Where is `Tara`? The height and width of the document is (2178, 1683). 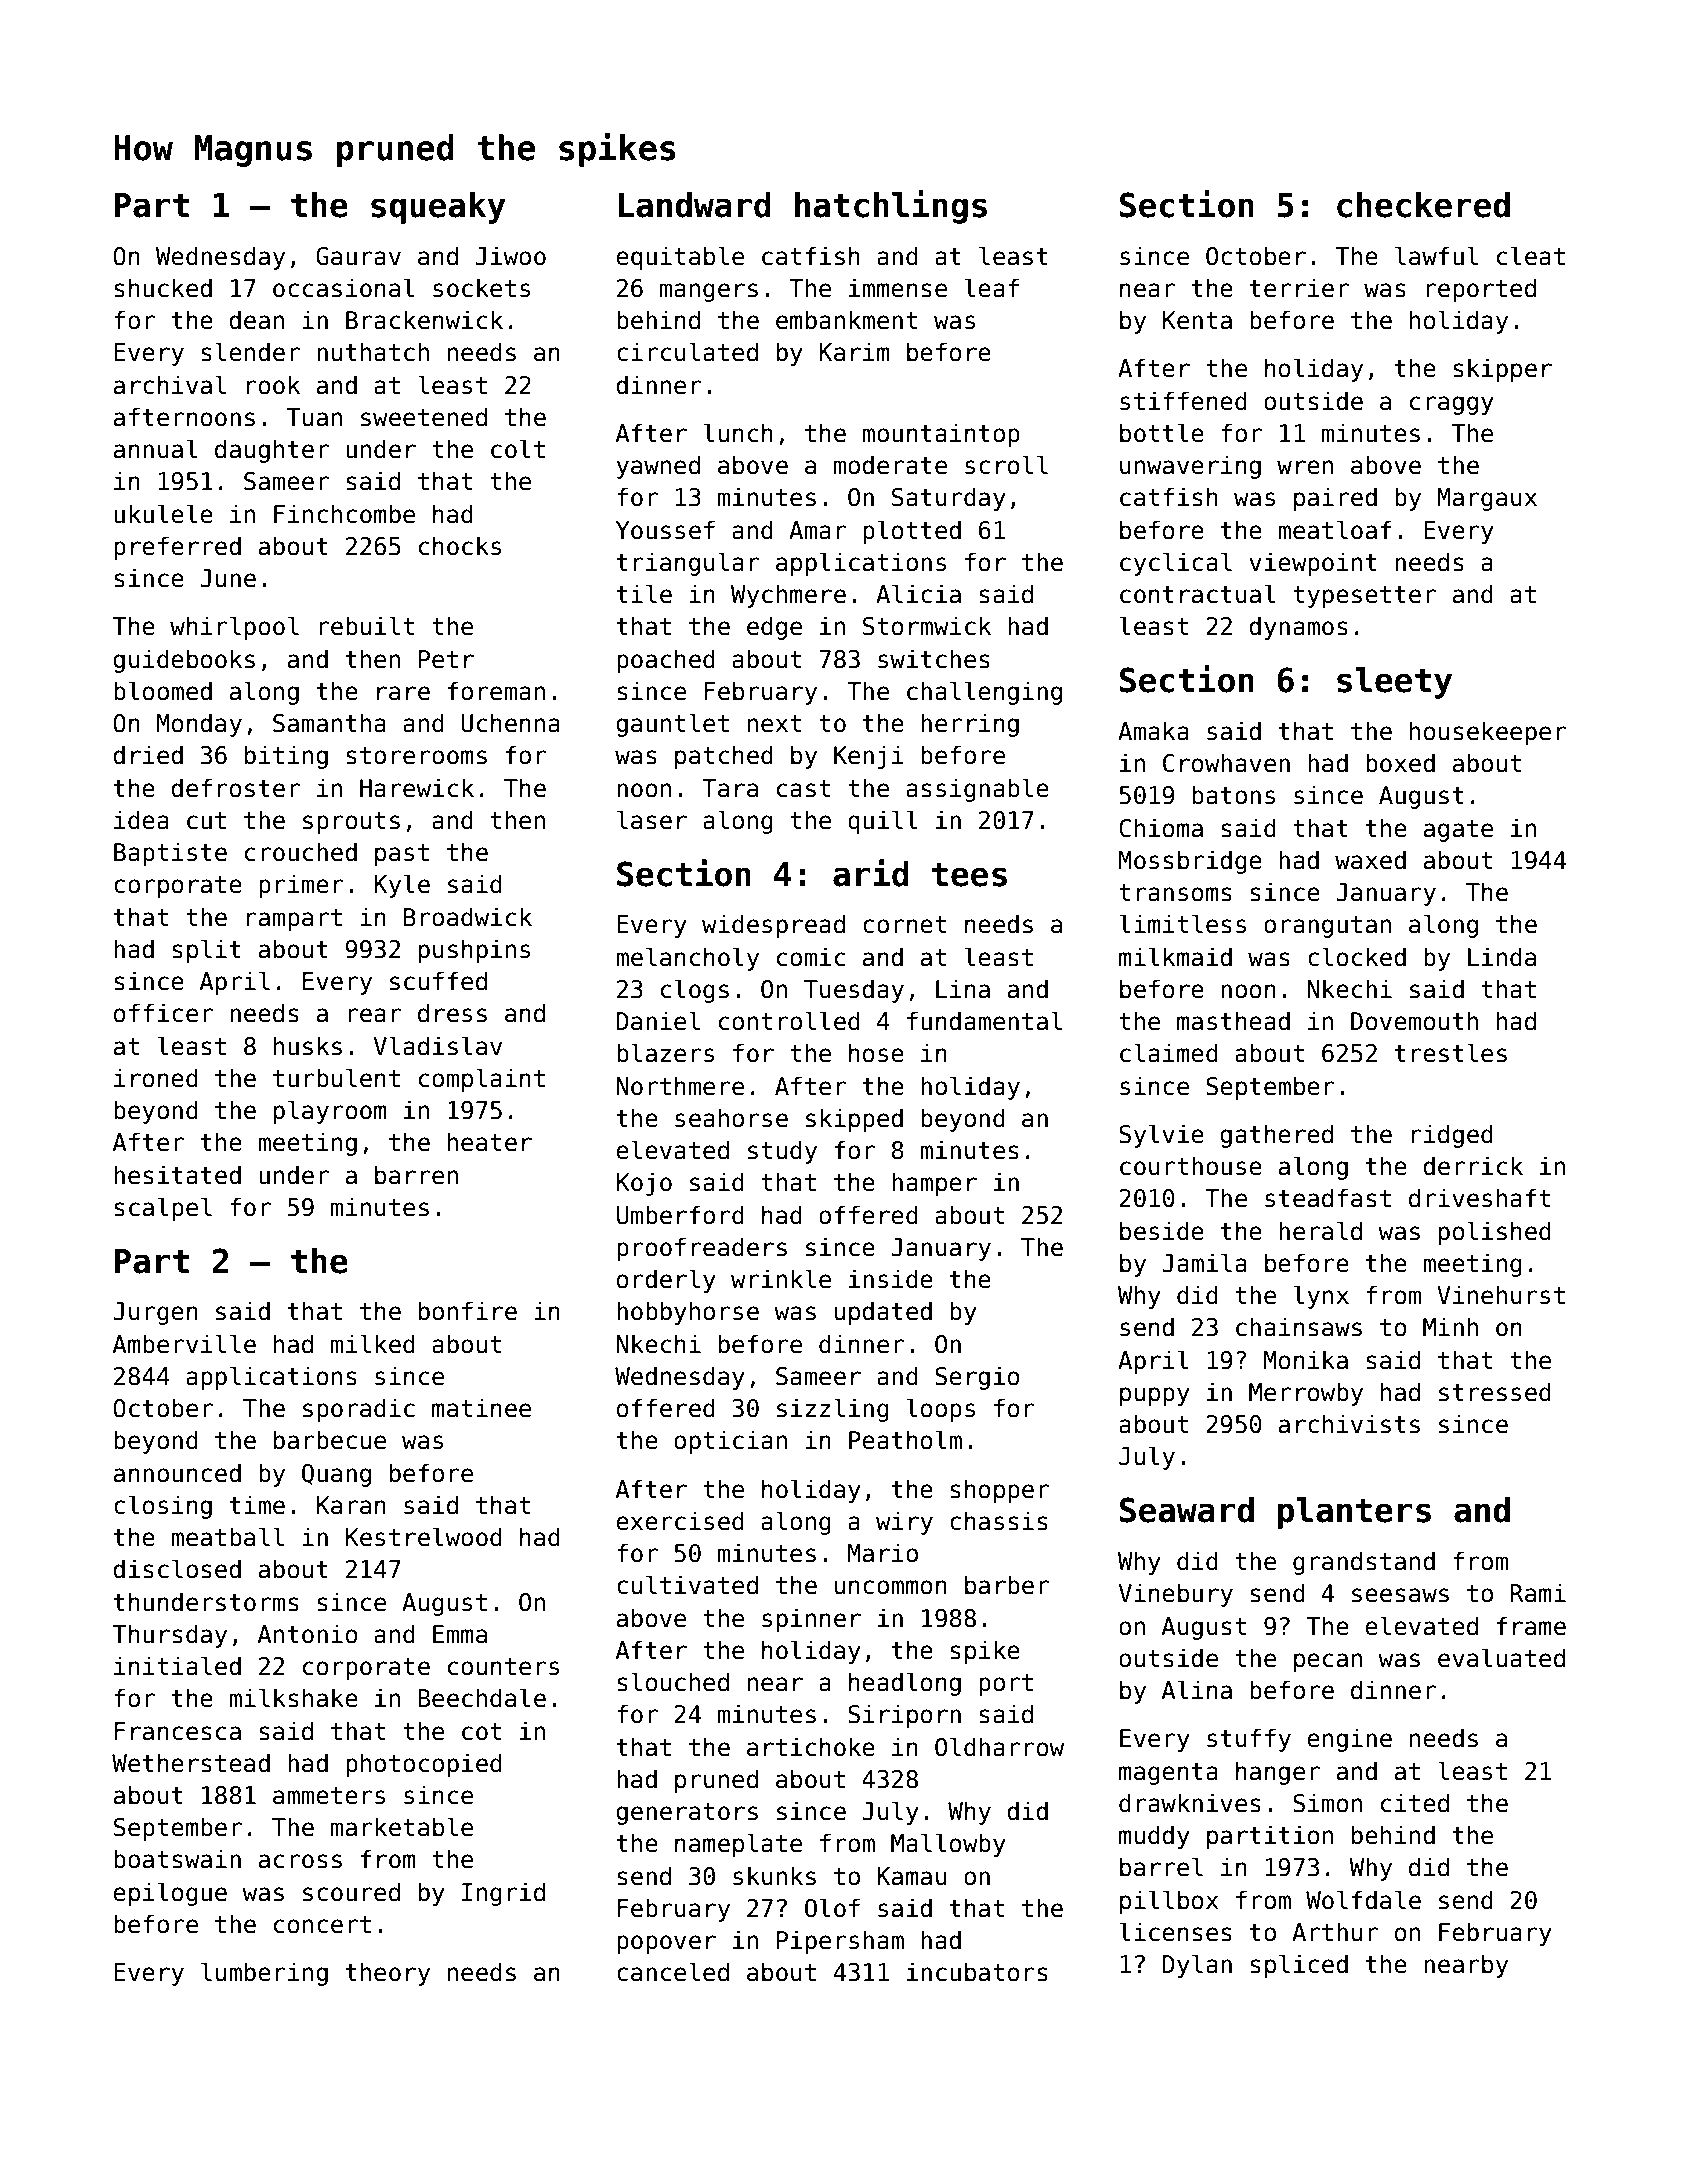 Tara is located at coordinates (730, 788).
